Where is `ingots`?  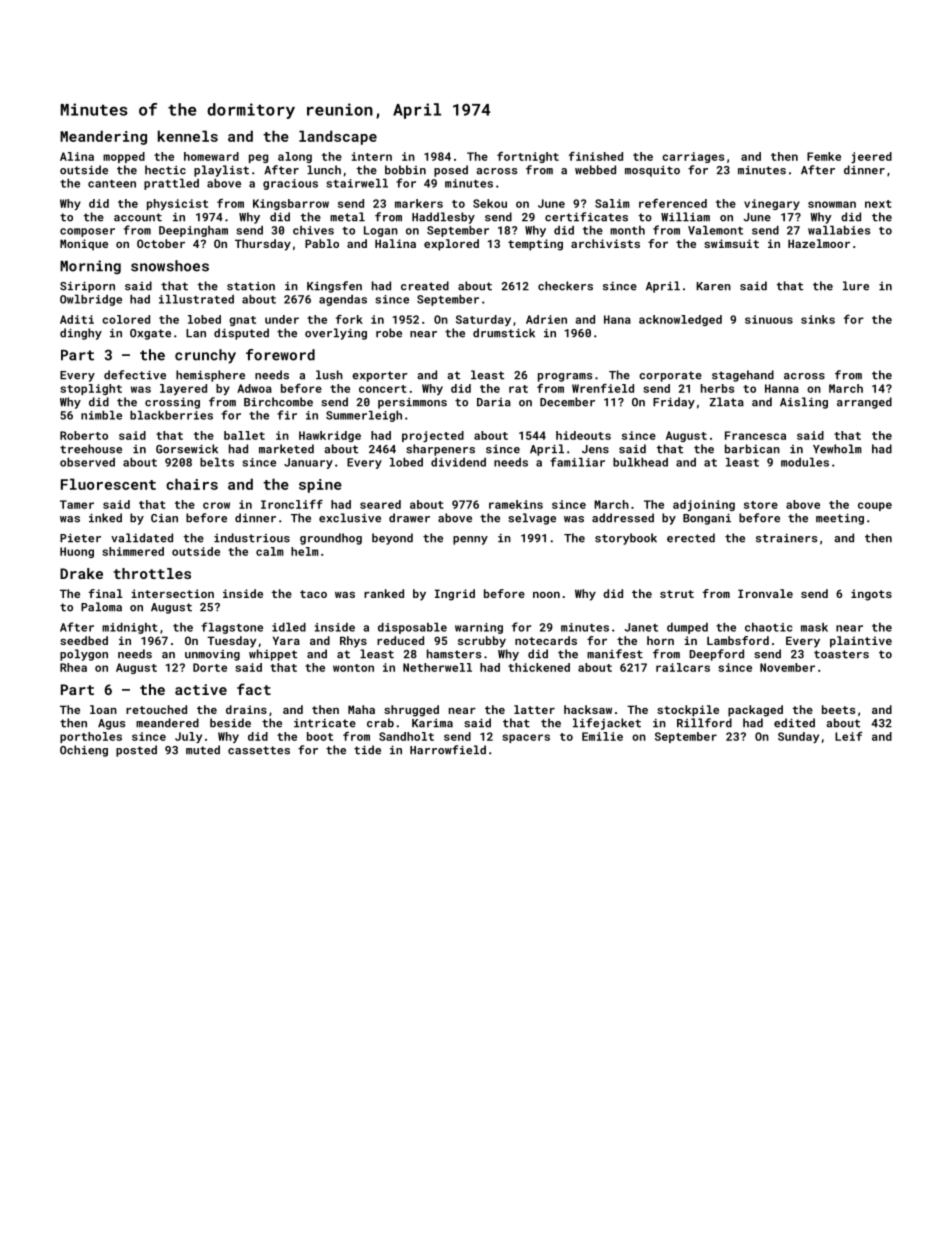
ingots is located at coordinates (871, 595).
